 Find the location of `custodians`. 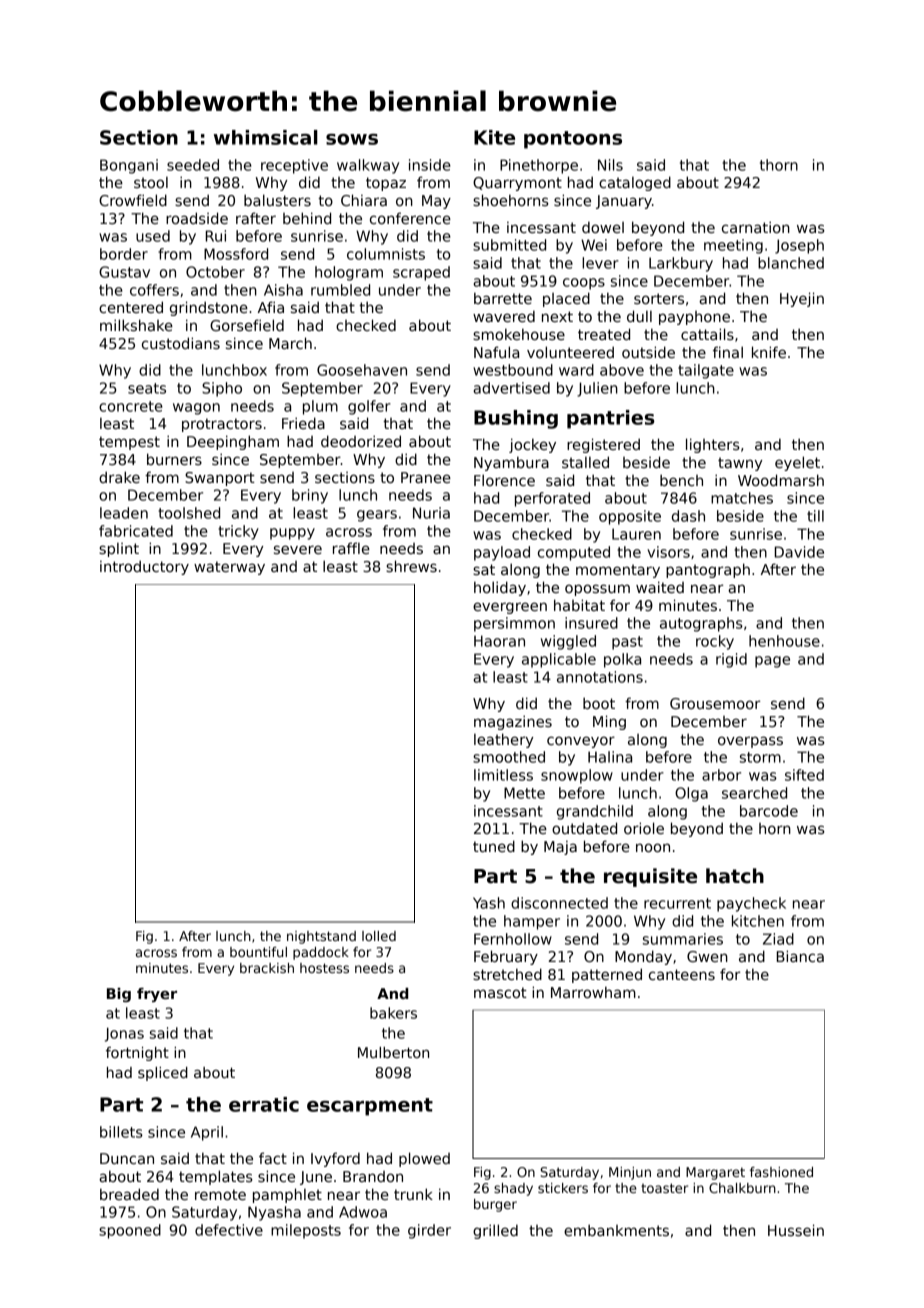

custodians is located at coordinates (181, 343).
